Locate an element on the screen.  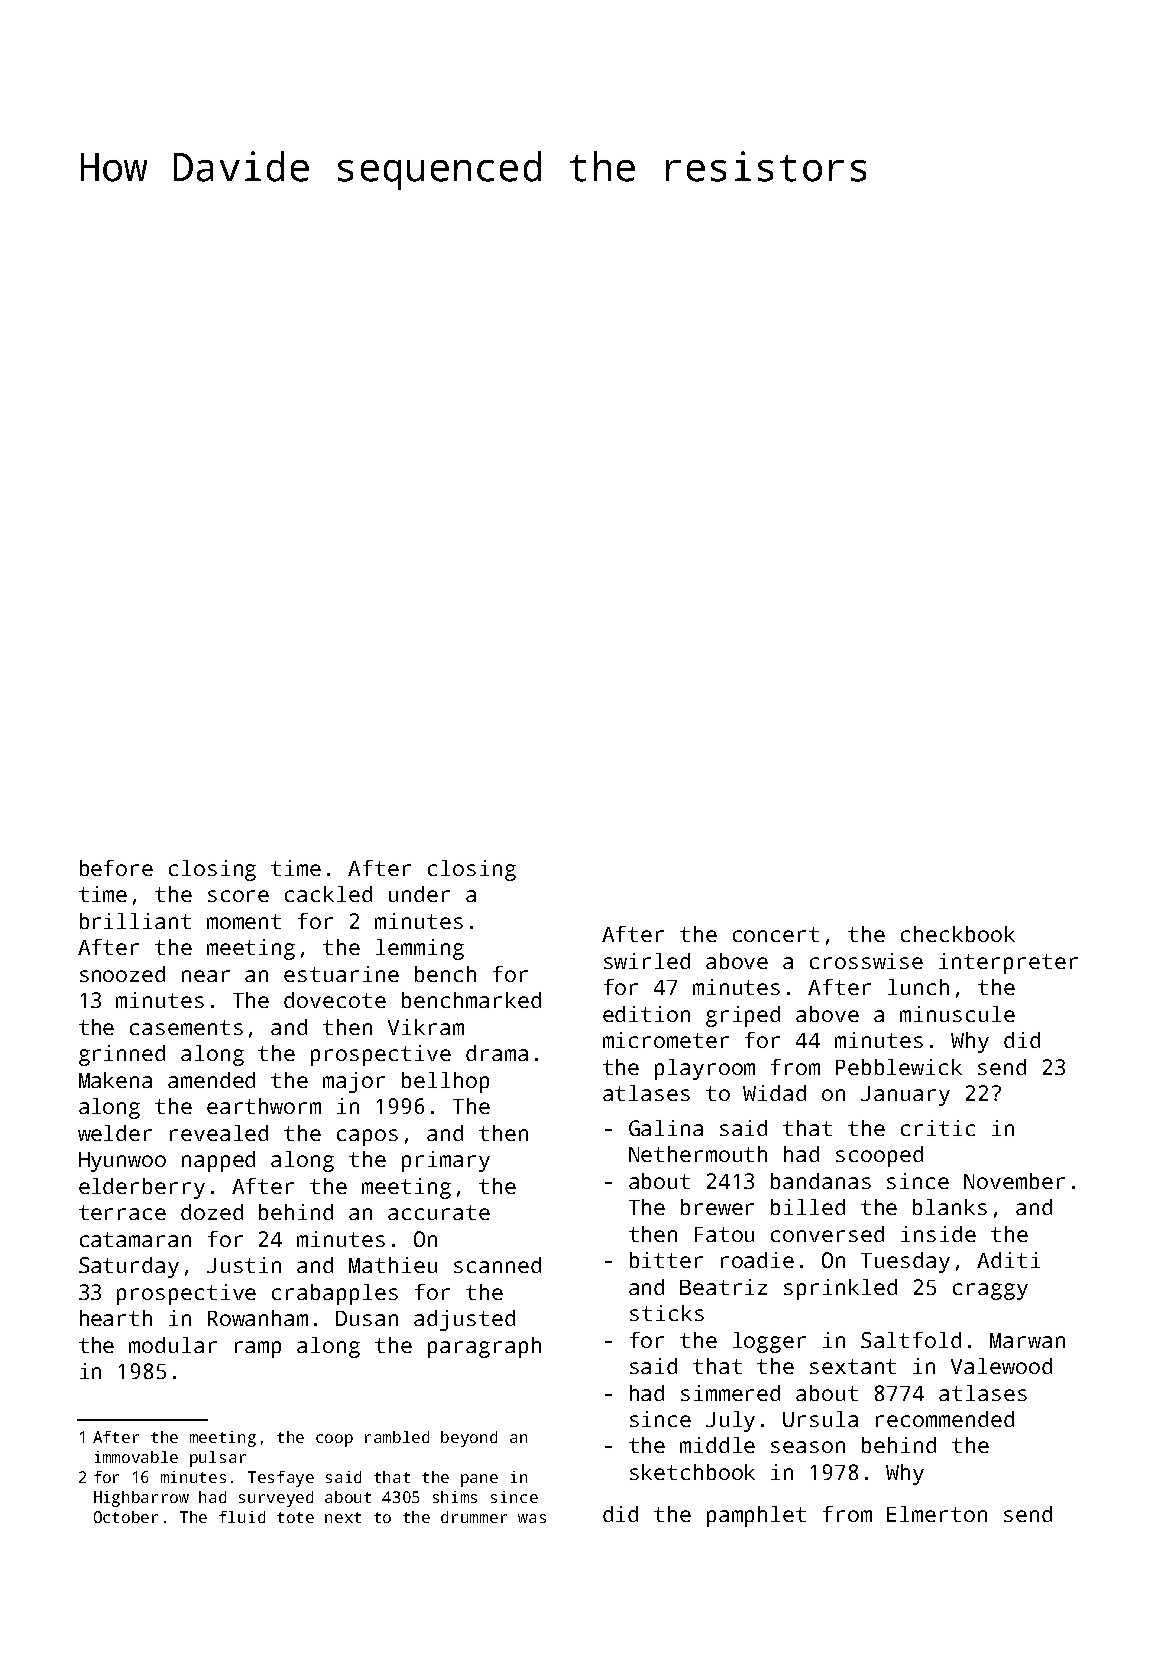
bandanas is located at coordinates (821, 1181).
